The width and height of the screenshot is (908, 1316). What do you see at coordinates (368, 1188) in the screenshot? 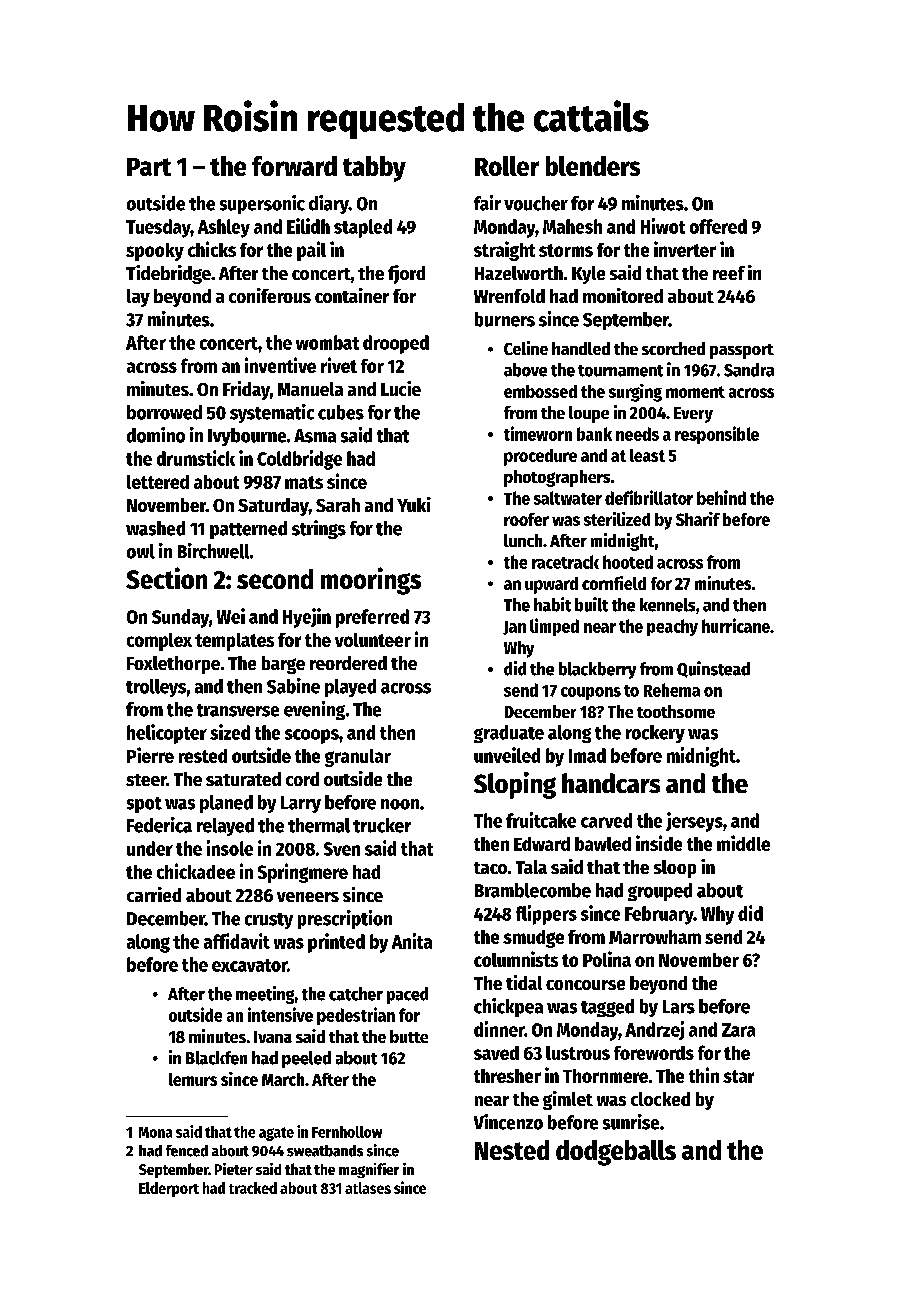
I see `atlases` at bounding box center [368, 1188].
